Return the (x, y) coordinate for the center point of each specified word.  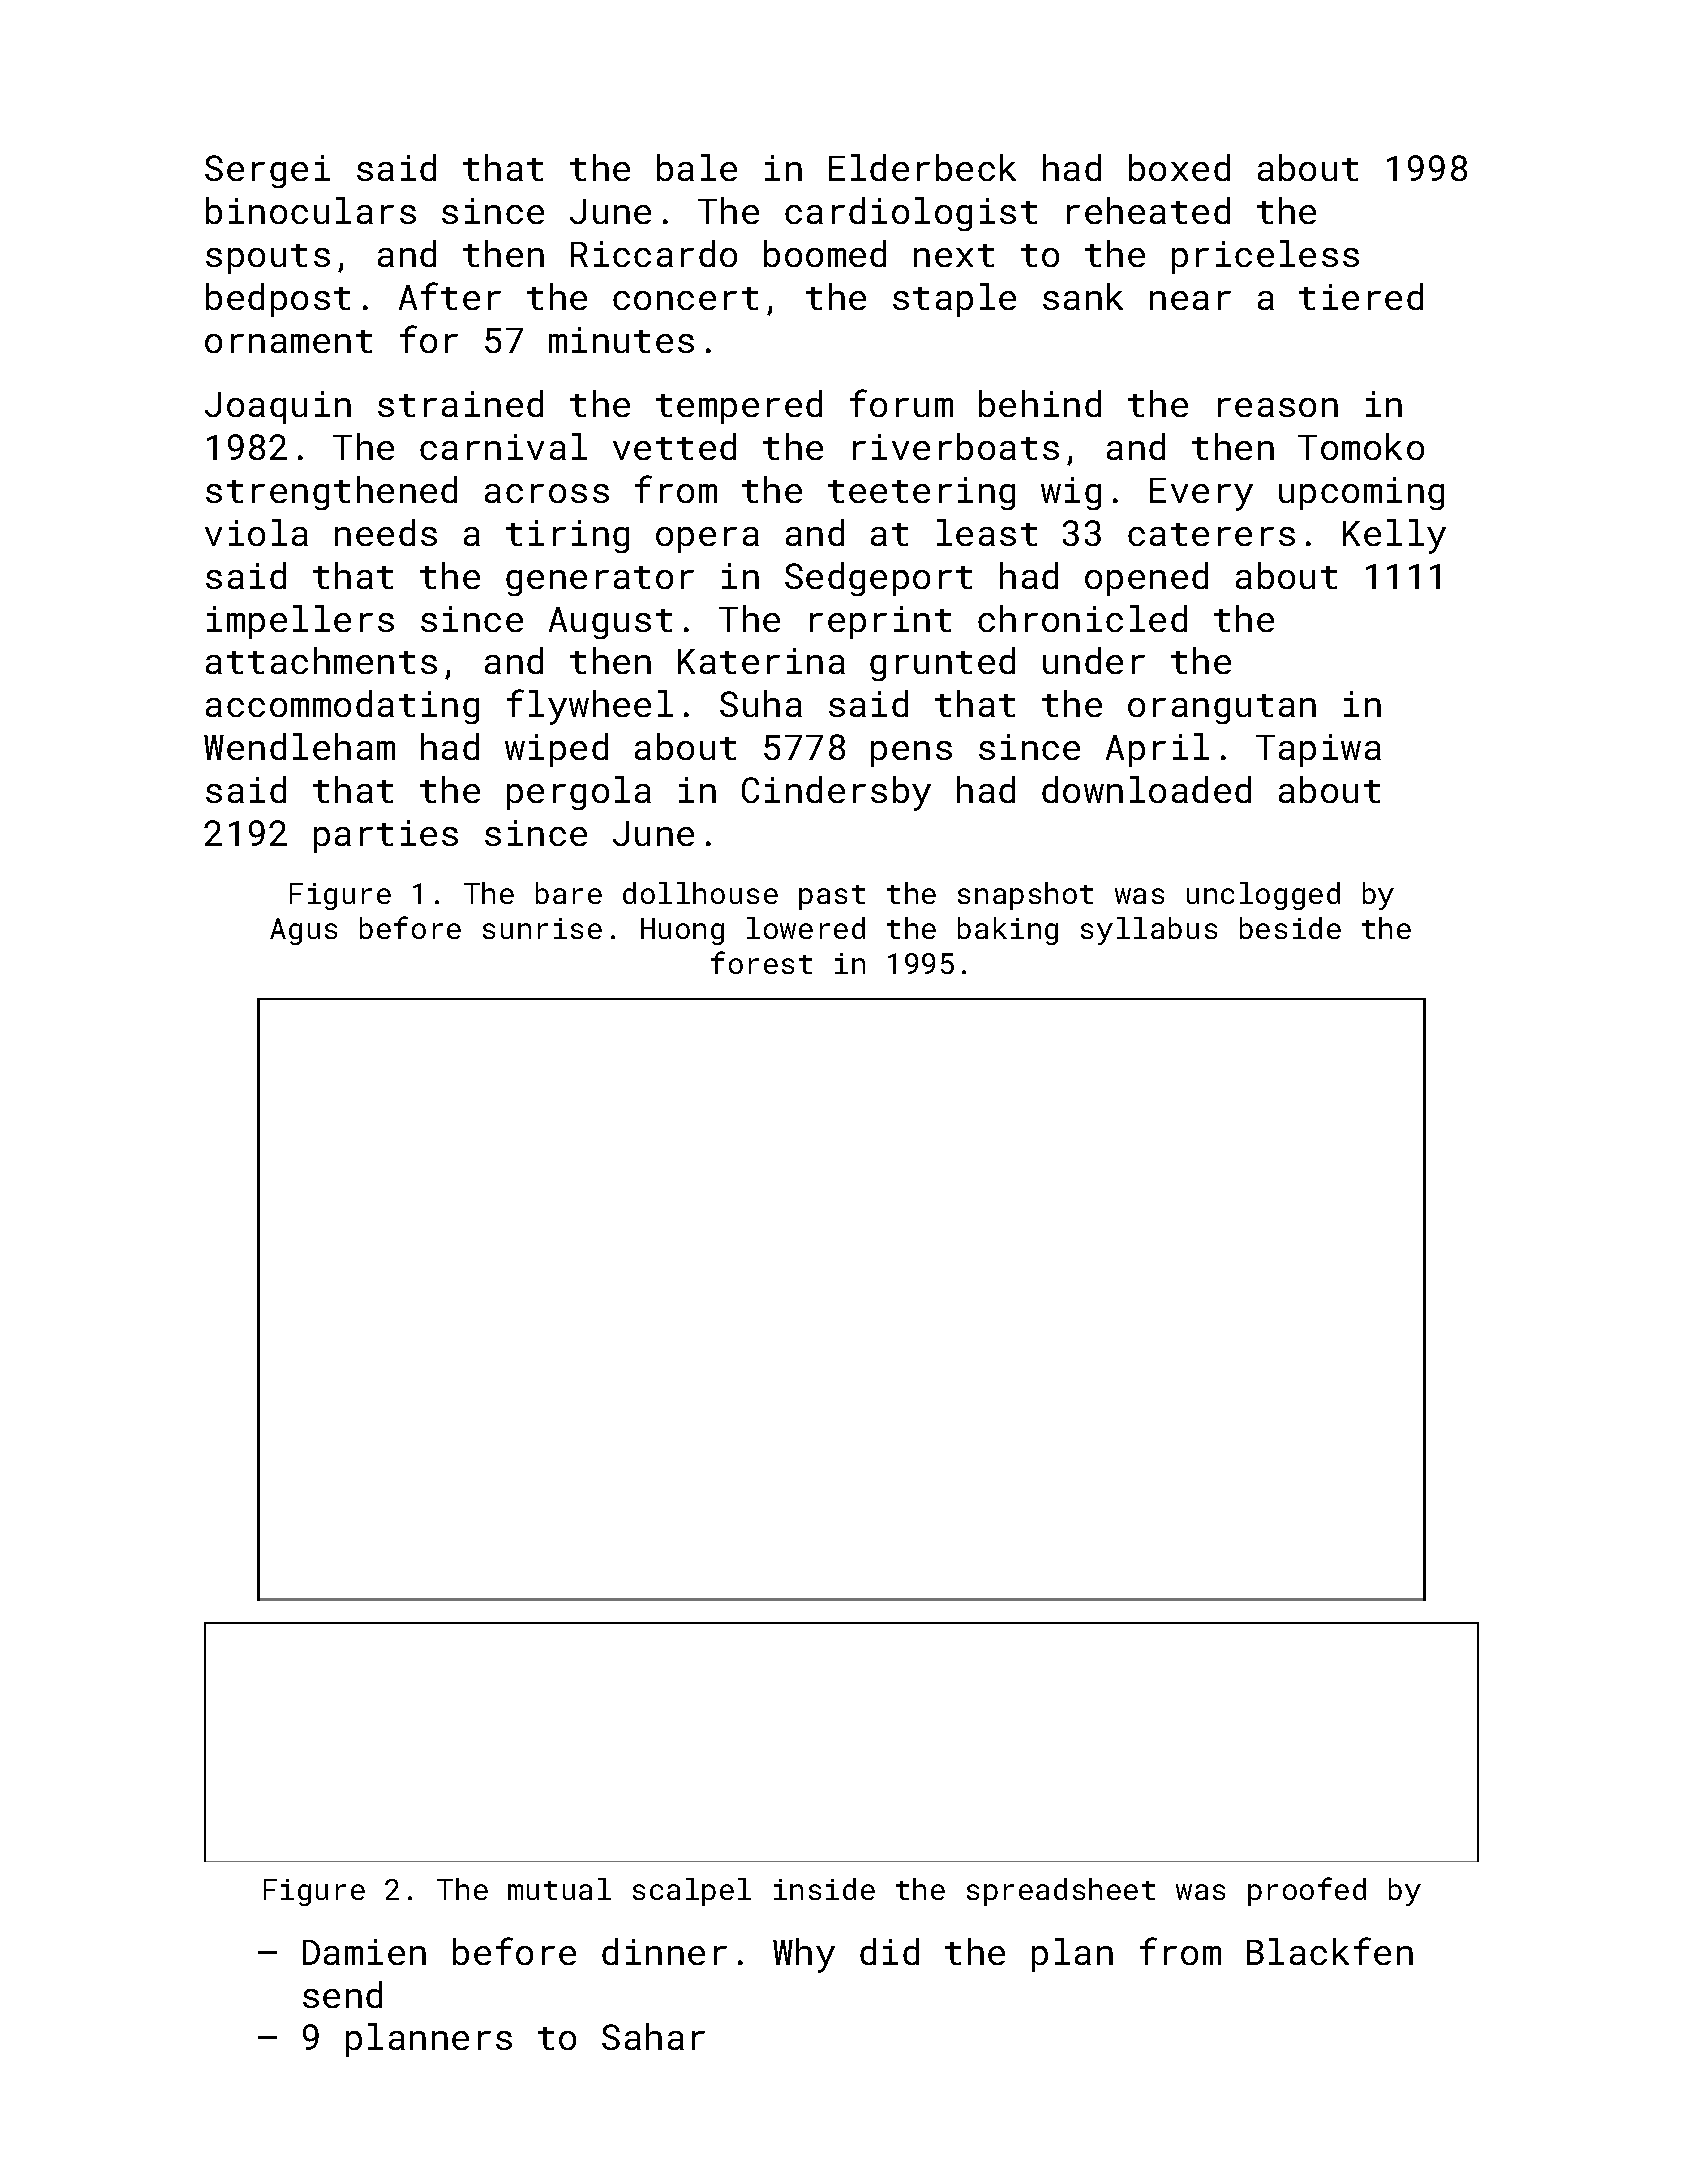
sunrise (542, 928)
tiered (1361, 296)
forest (761, 962)
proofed (1307, 1891)
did (889, 1951)
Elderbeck (922, 167)
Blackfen (1330, 1951)
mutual (559, 1889)
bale (697, 167)
